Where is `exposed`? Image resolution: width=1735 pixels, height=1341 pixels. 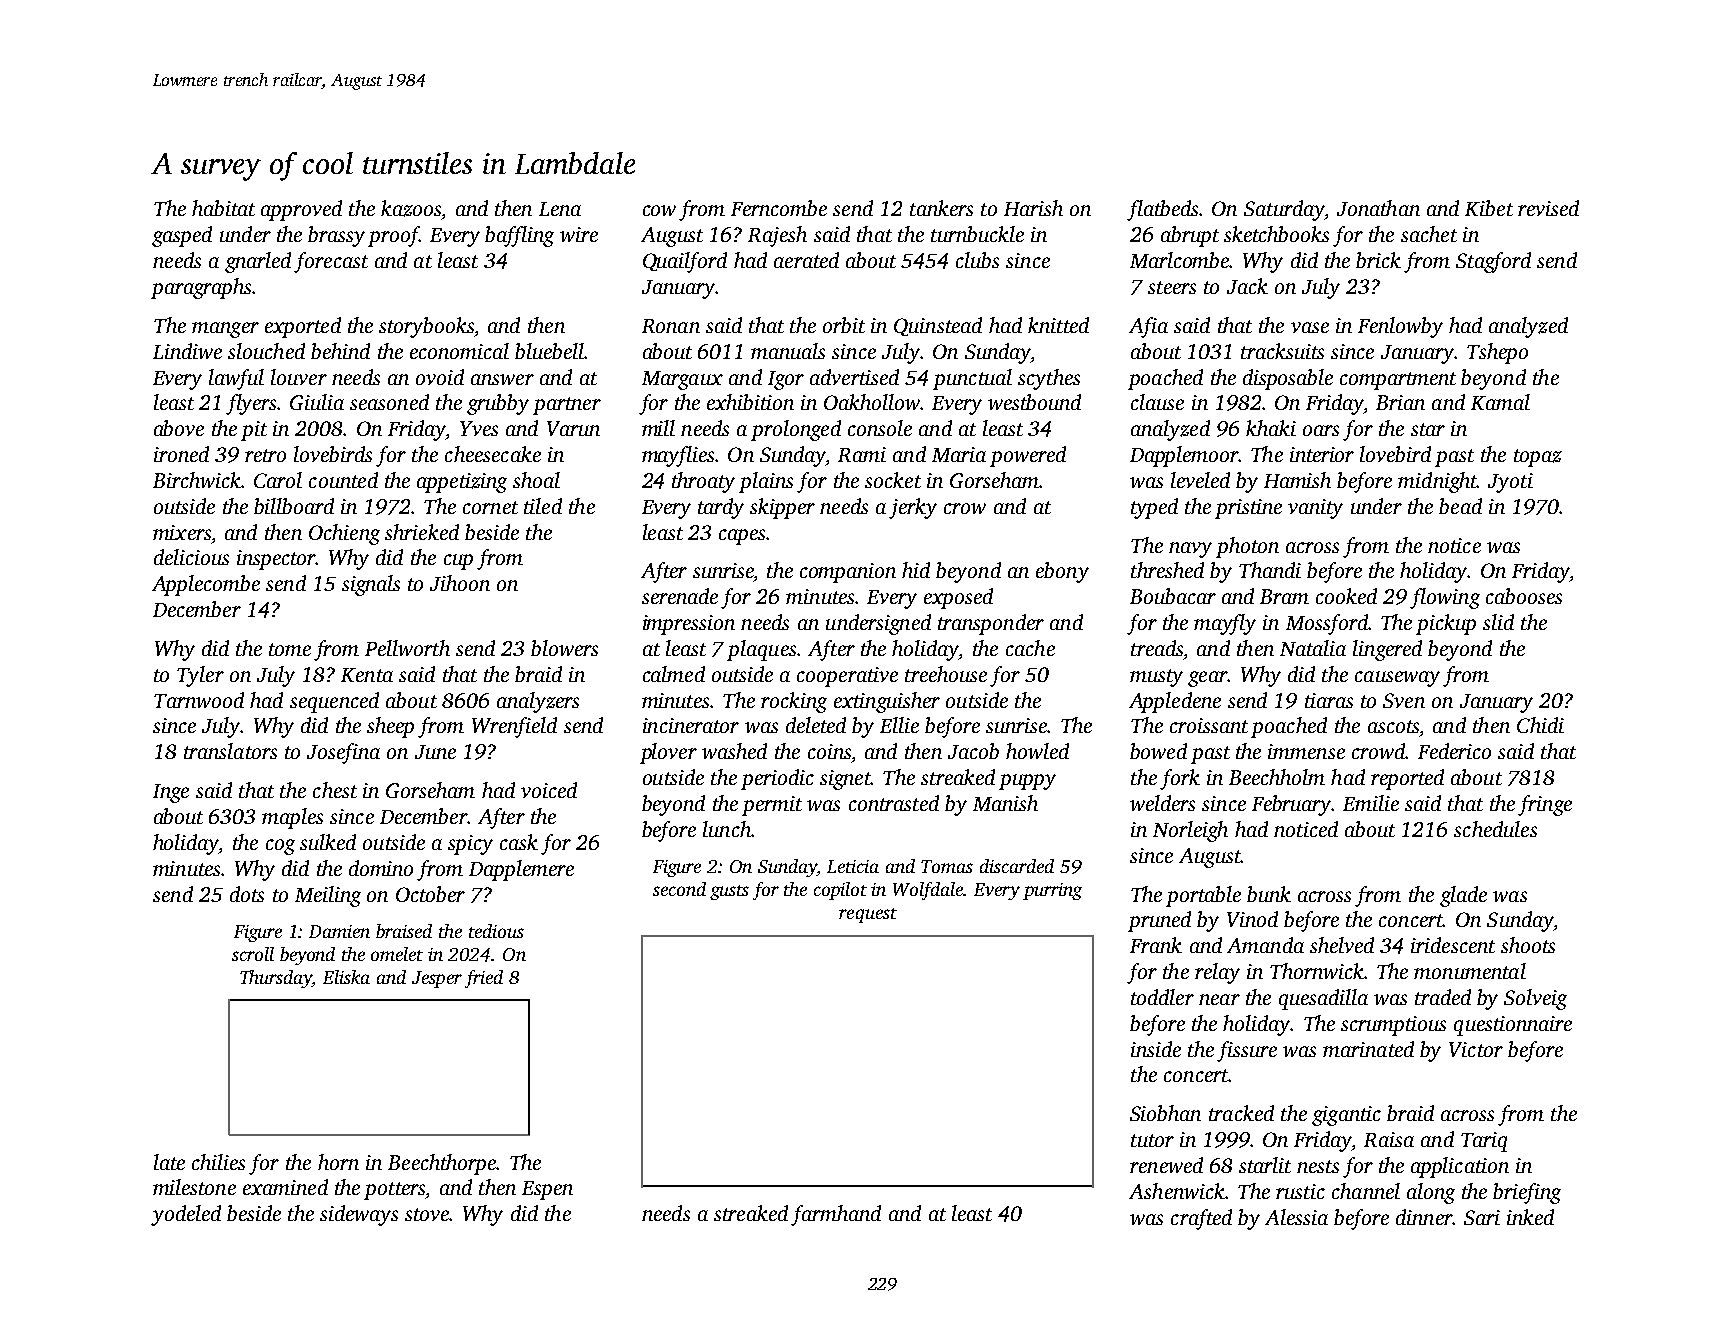 exposed is located at coordinates (958, 598).
